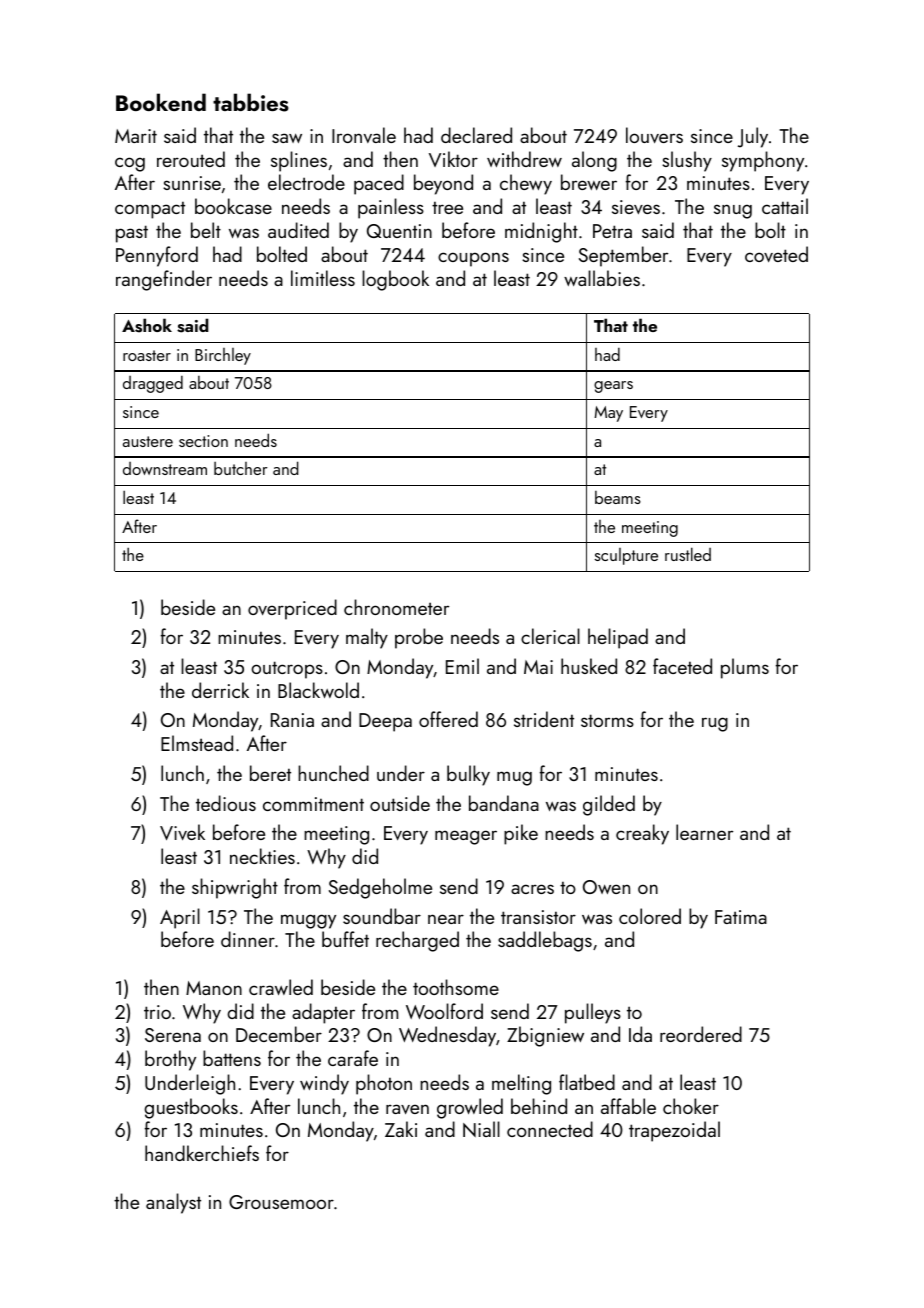  Describe the element at coordinates (197, 743) in the page. I see `Elmstead` at that location.
